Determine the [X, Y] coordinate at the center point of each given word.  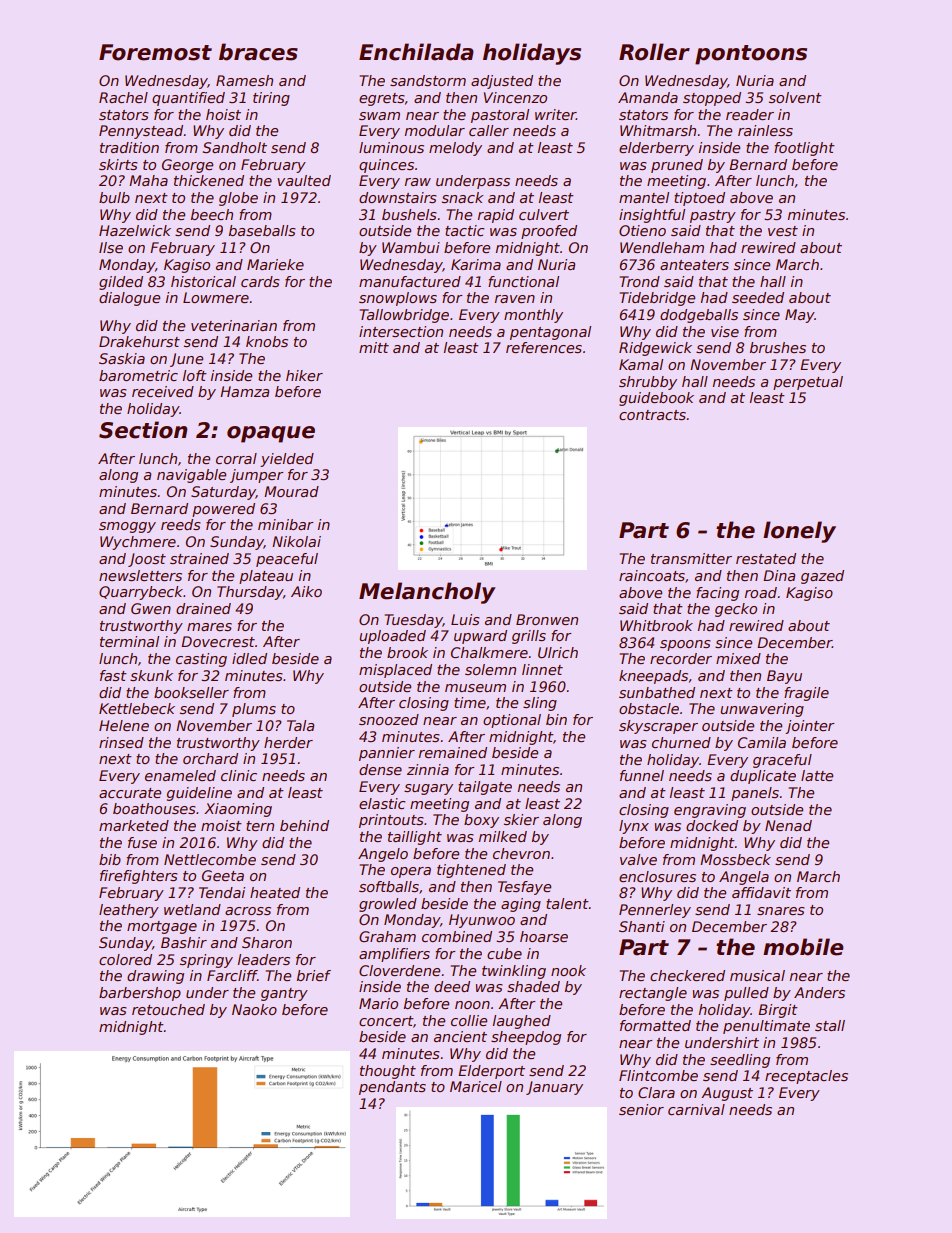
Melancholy [427, 593]
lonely [799, 532]
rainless [765, 130]
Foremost [155, 52]
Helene [124, 725]
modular [435, 130]
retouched [168, 1009]
